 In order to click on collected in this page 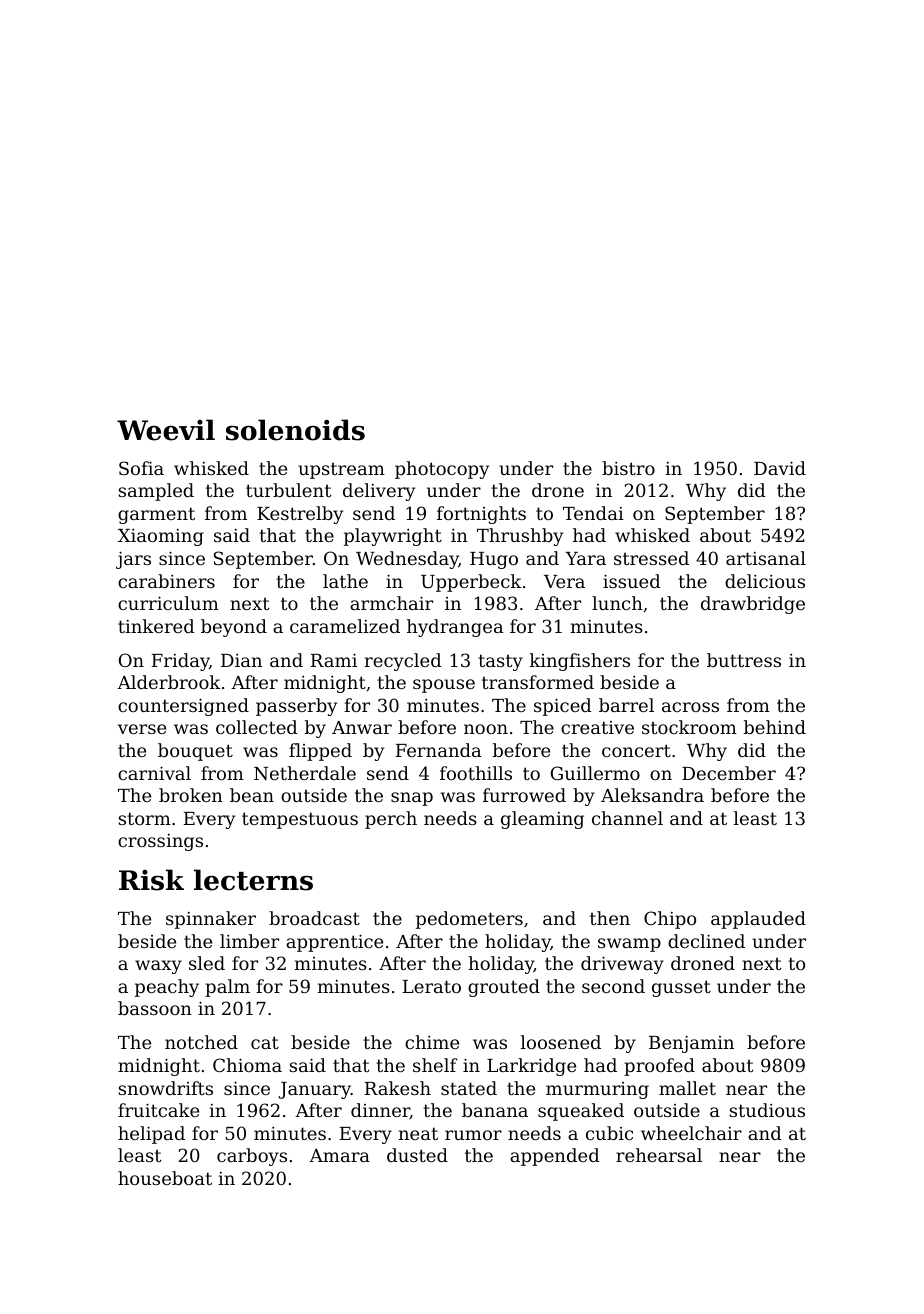, I will do `click(257, 727)`.
